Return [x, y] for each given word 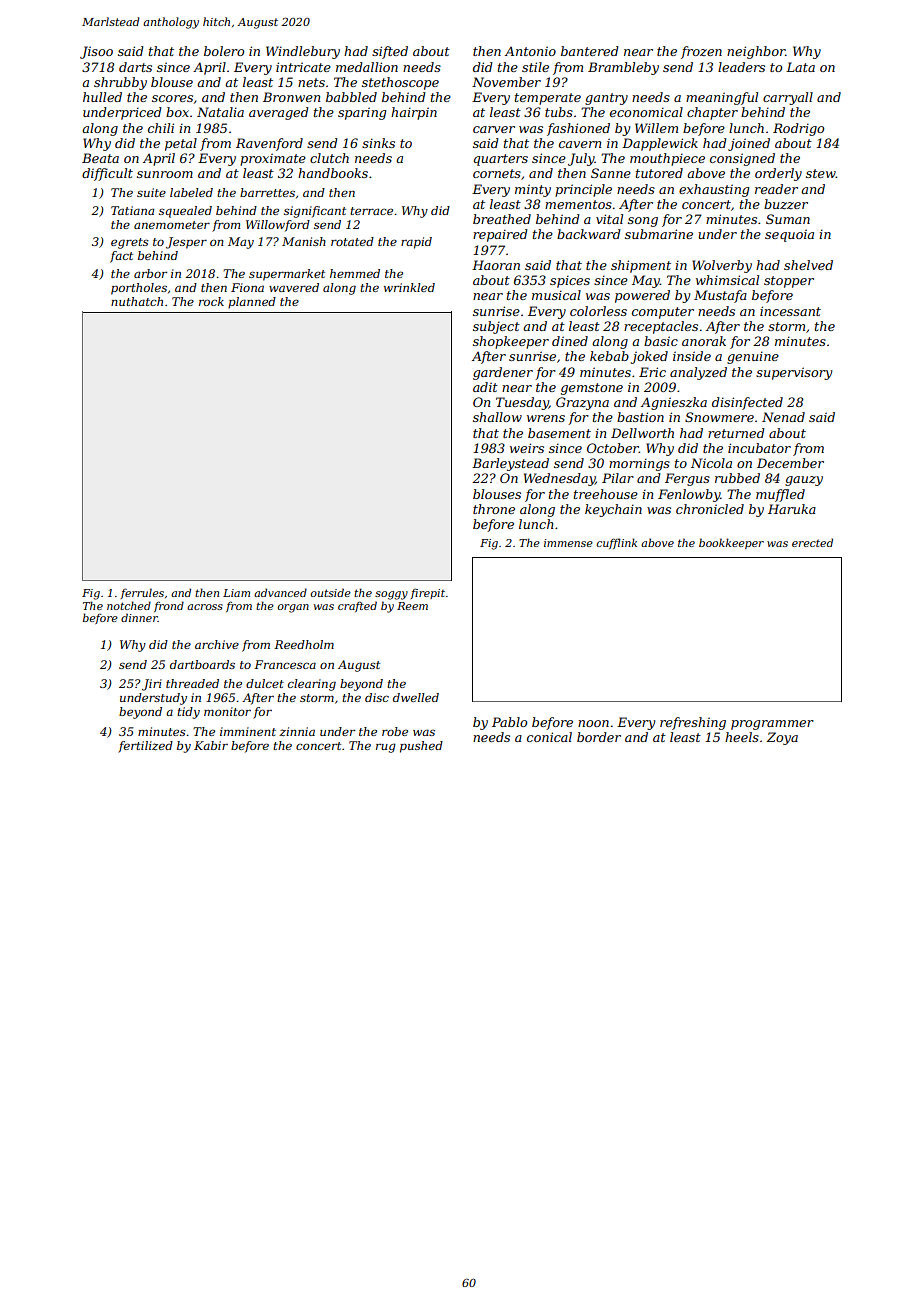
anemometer [172, 225]
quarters [501, 160]
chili [161, 128]
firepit [428, 593]
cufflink [617, 543]
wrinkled [409, 287]
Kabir [211, 745]
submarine [659, 234]
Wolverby [722, 266]
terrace [371, 211]
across [205, 607]
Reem [412, 606]
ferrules [142, 593]
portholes [139, 289]
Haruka [792, 509]
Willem [656, 128]
